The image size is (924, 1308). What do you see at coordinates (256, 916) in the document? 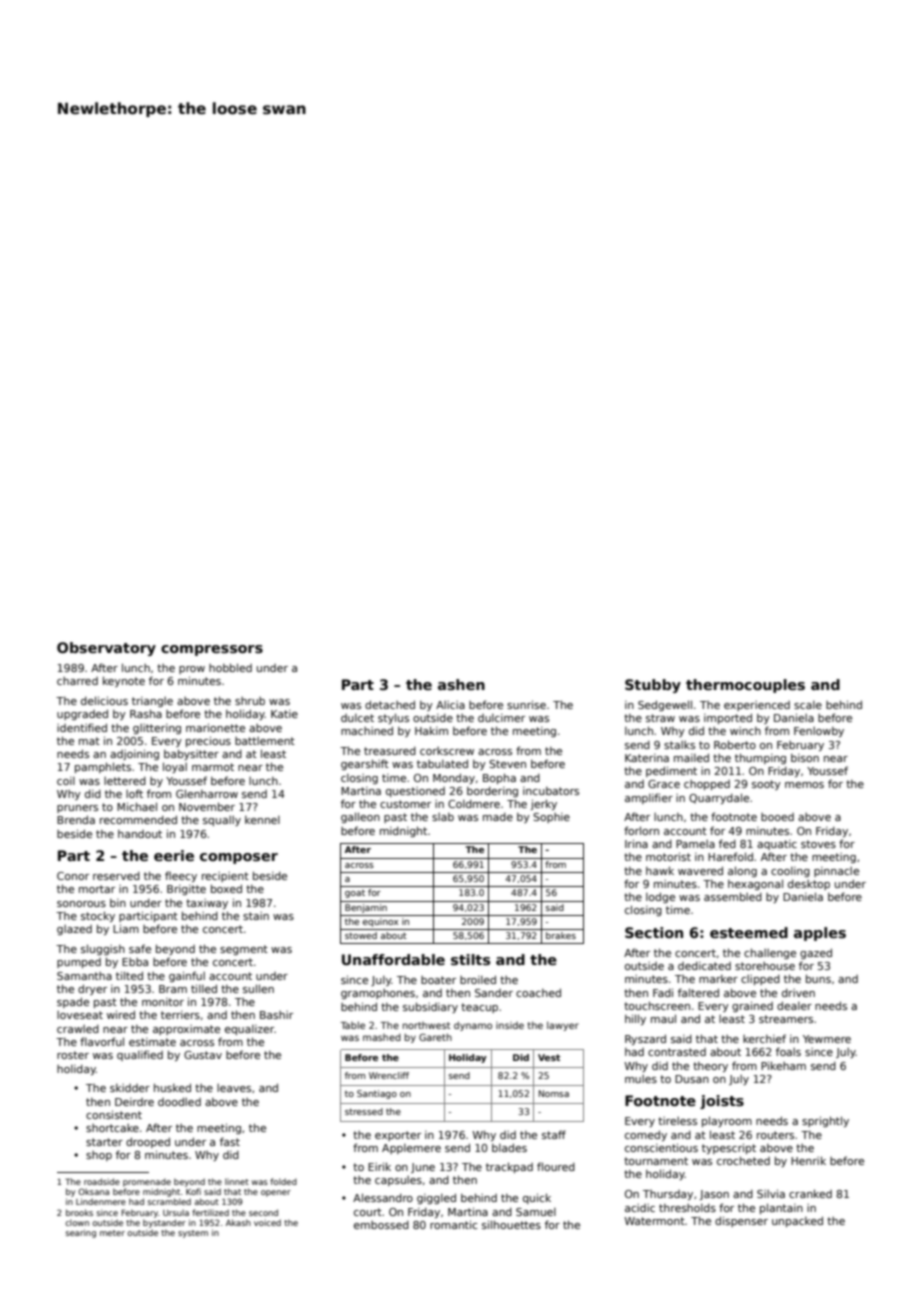
I see `stain` at bounding box center [256, 916].
